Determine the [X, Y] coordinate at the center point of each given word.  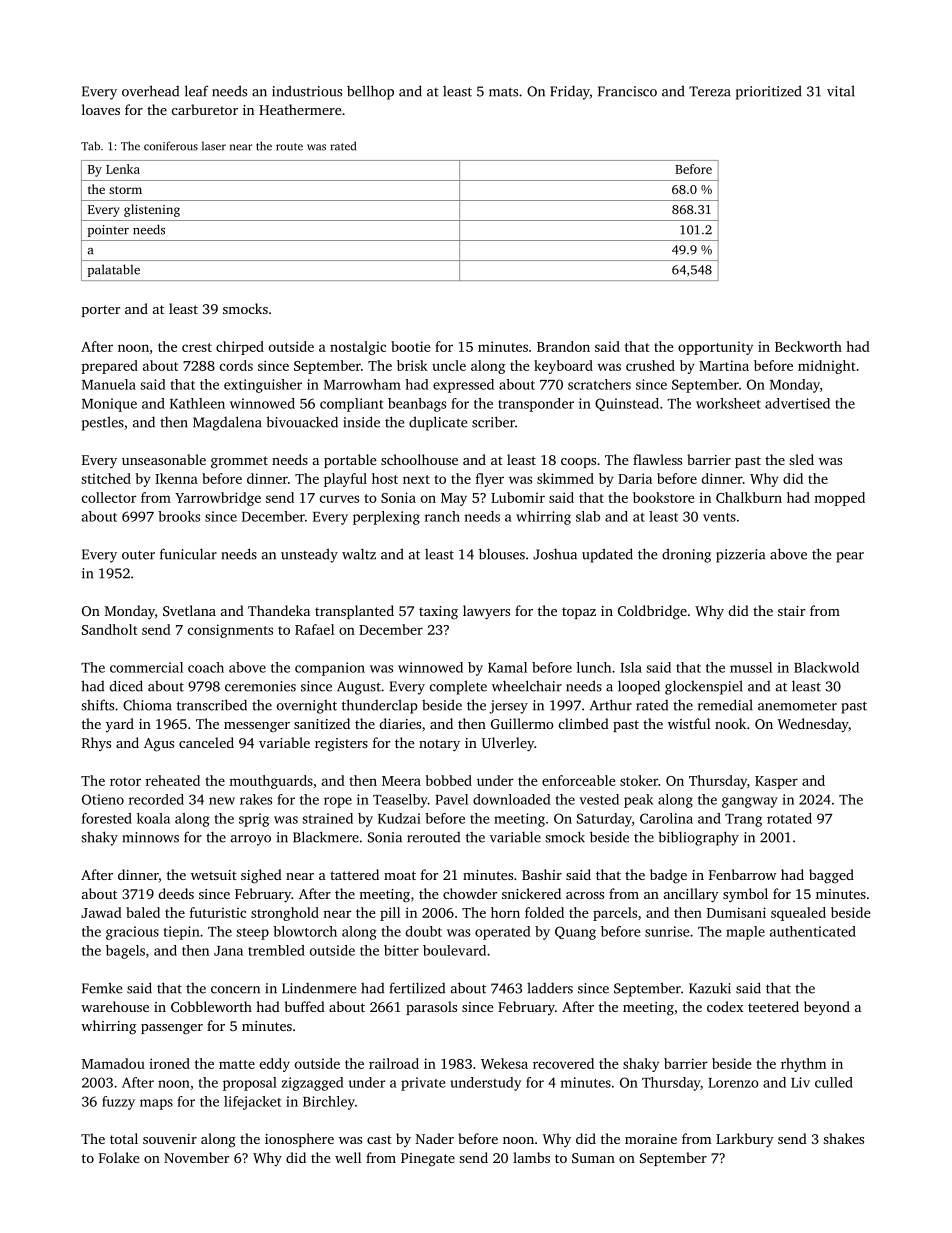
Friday [570, 92]
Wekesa [504, 1063]
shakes [843, 1138]
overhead [150, 91]
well [348, 1157]
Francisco [627, 91]
